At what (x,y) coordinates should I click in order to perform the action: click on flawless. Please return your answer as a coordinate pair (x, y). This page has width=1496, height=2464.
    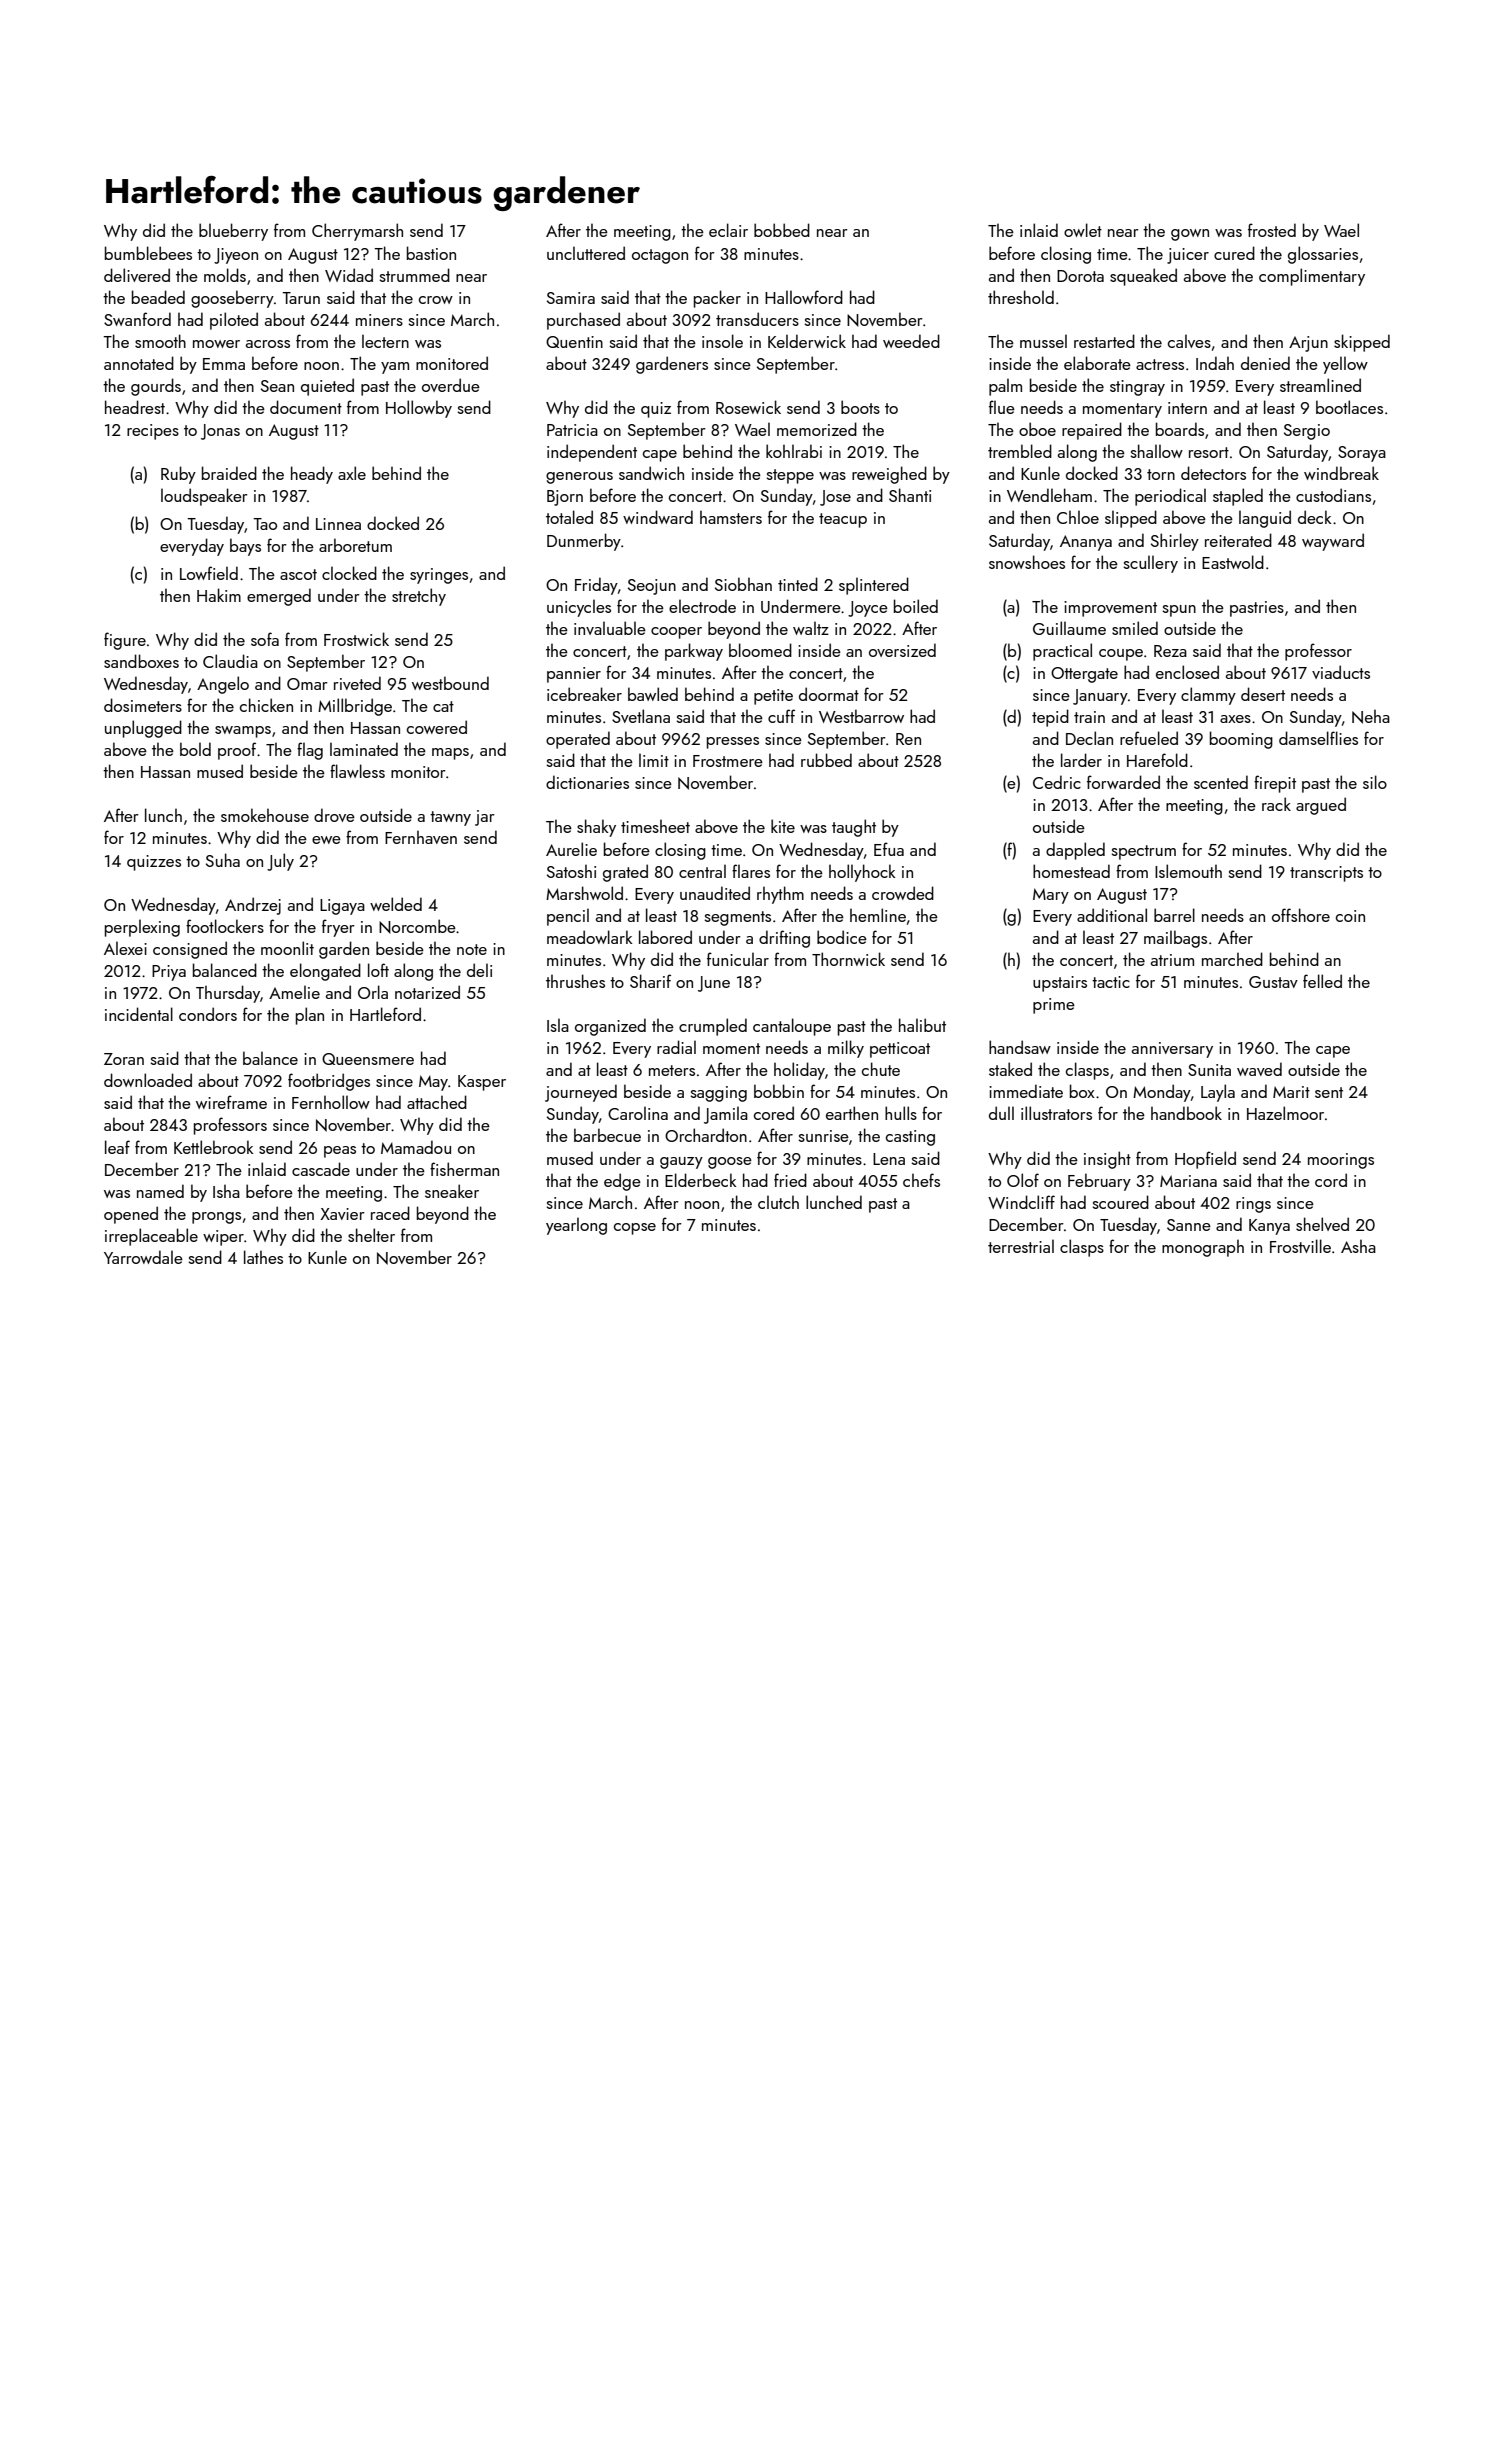
    Looking at the image, I should click on (357, 771).
